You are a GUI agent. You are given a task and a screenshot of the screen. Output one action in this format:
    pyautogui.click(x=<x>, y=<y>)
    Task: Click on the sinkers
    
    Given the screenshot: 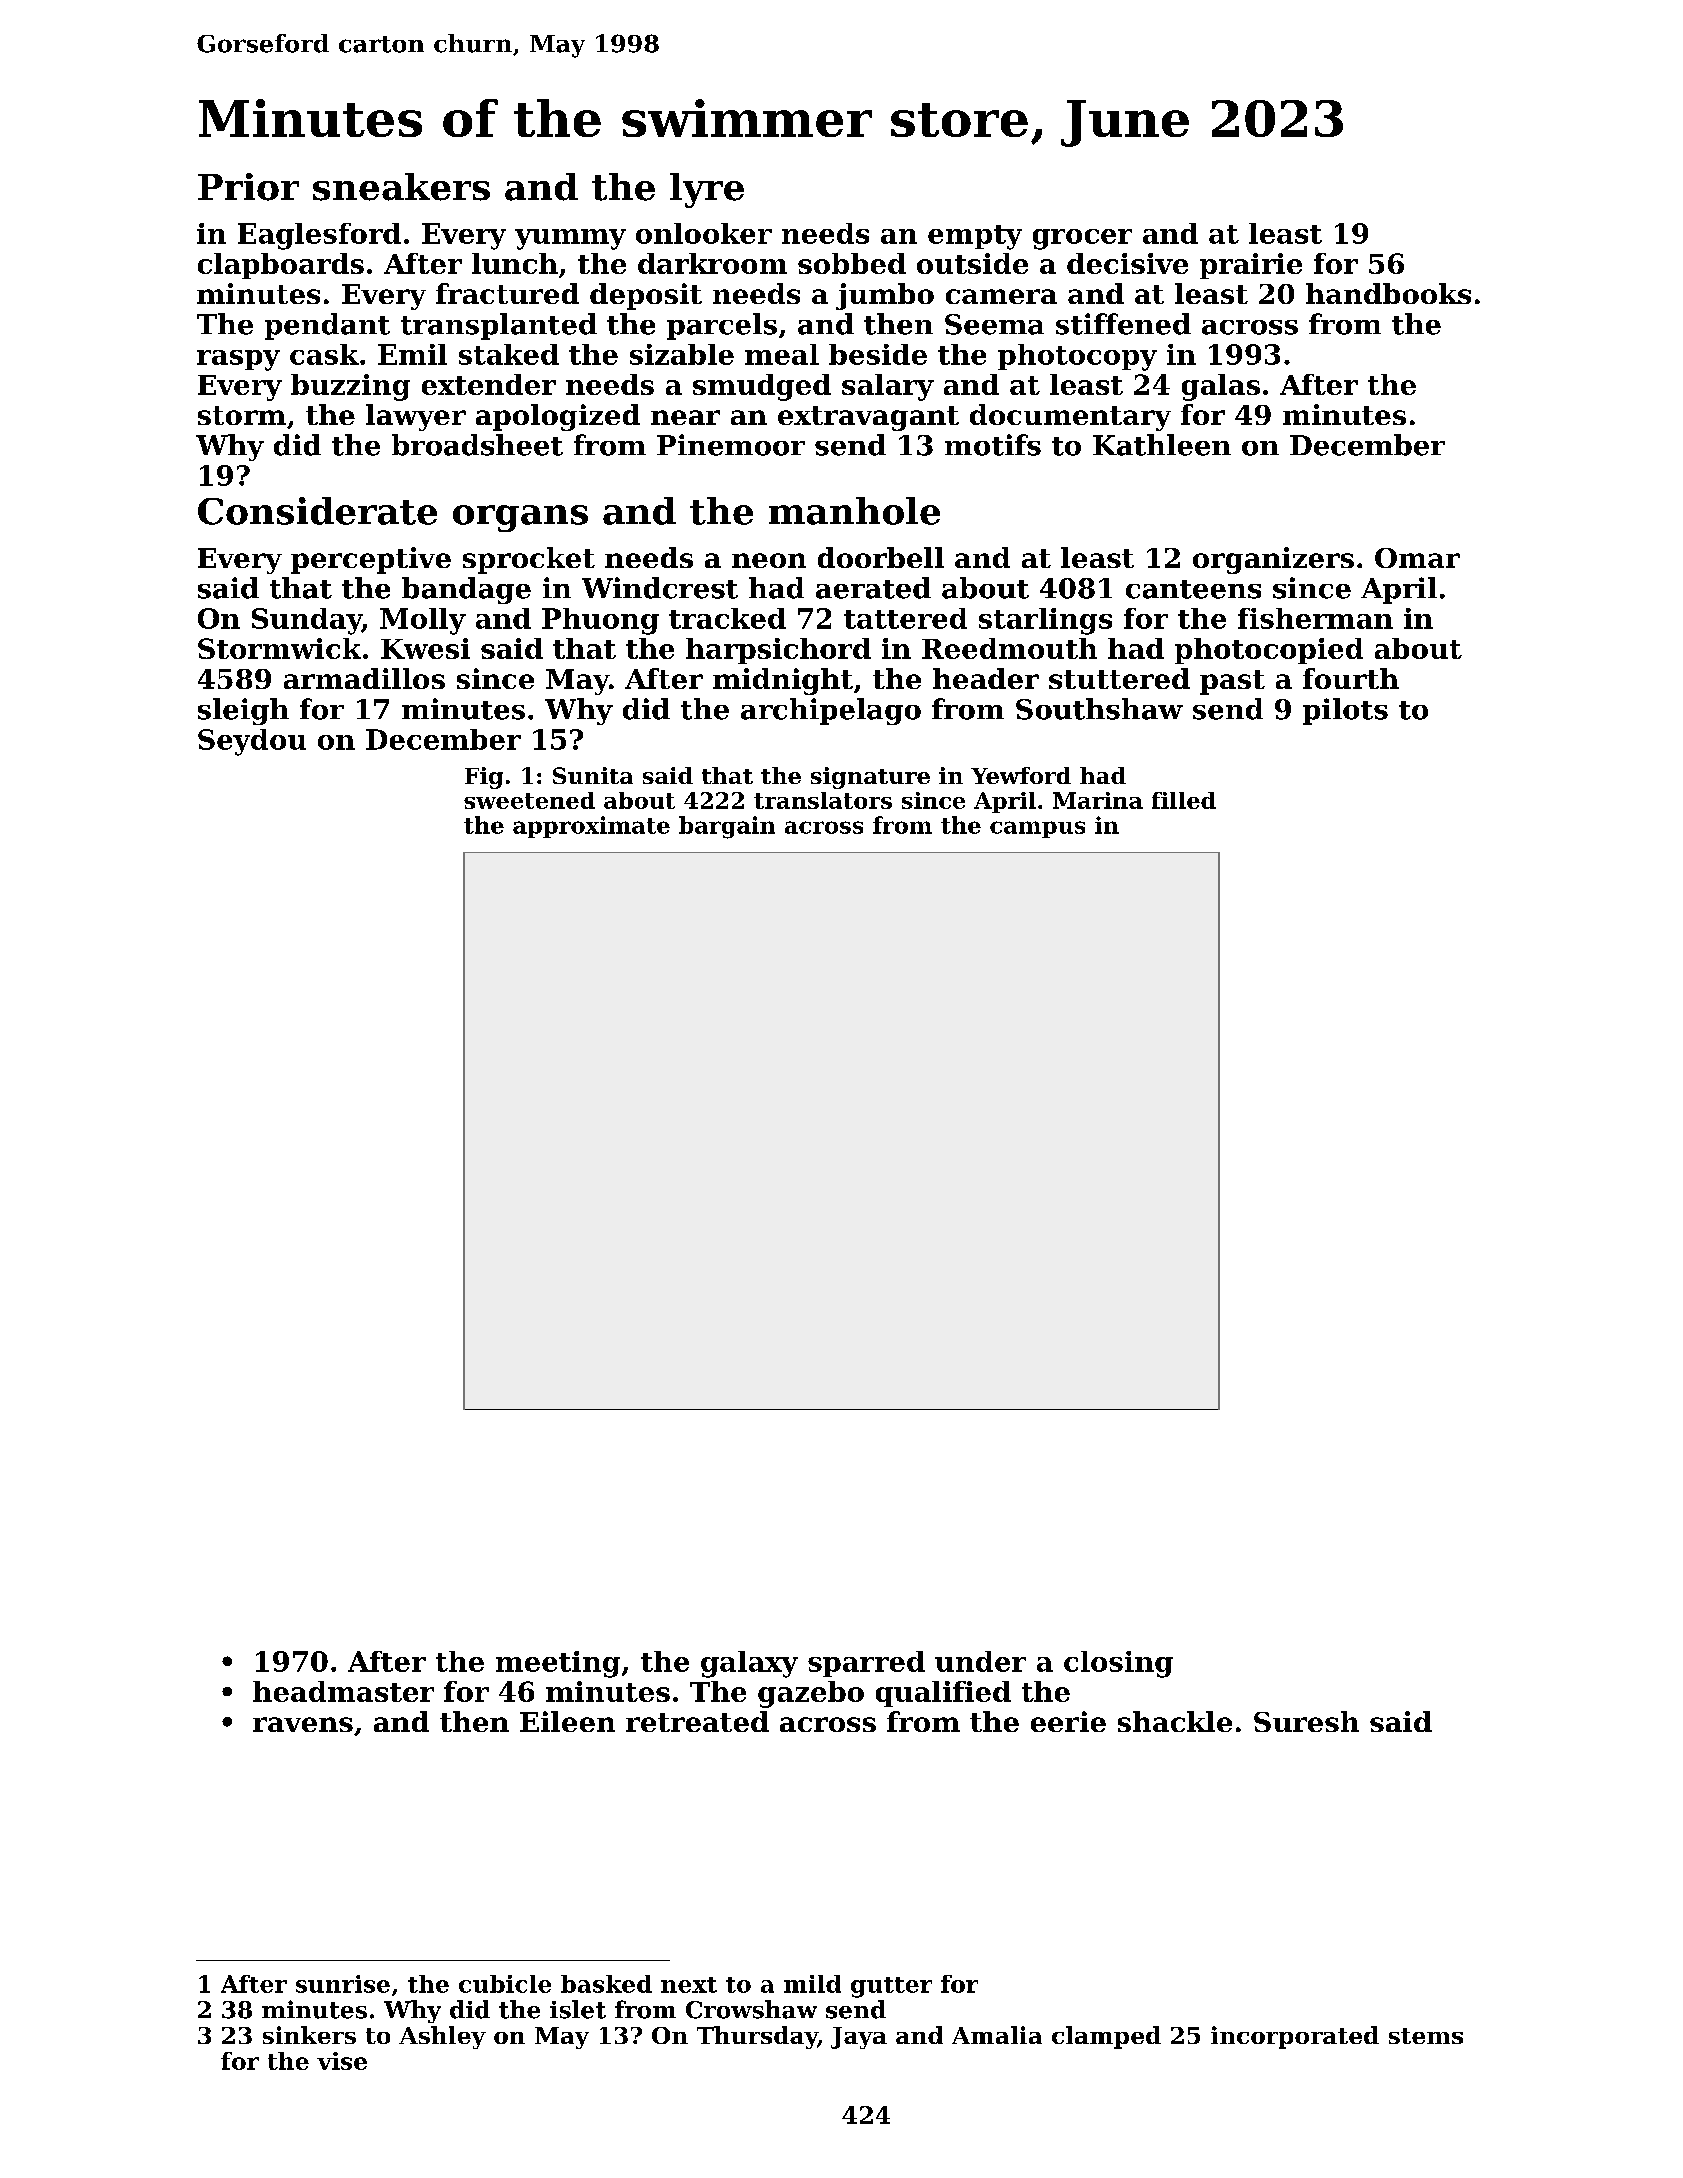 What is the action you would take?
    pyautogui.click(x=309, y=2035)
